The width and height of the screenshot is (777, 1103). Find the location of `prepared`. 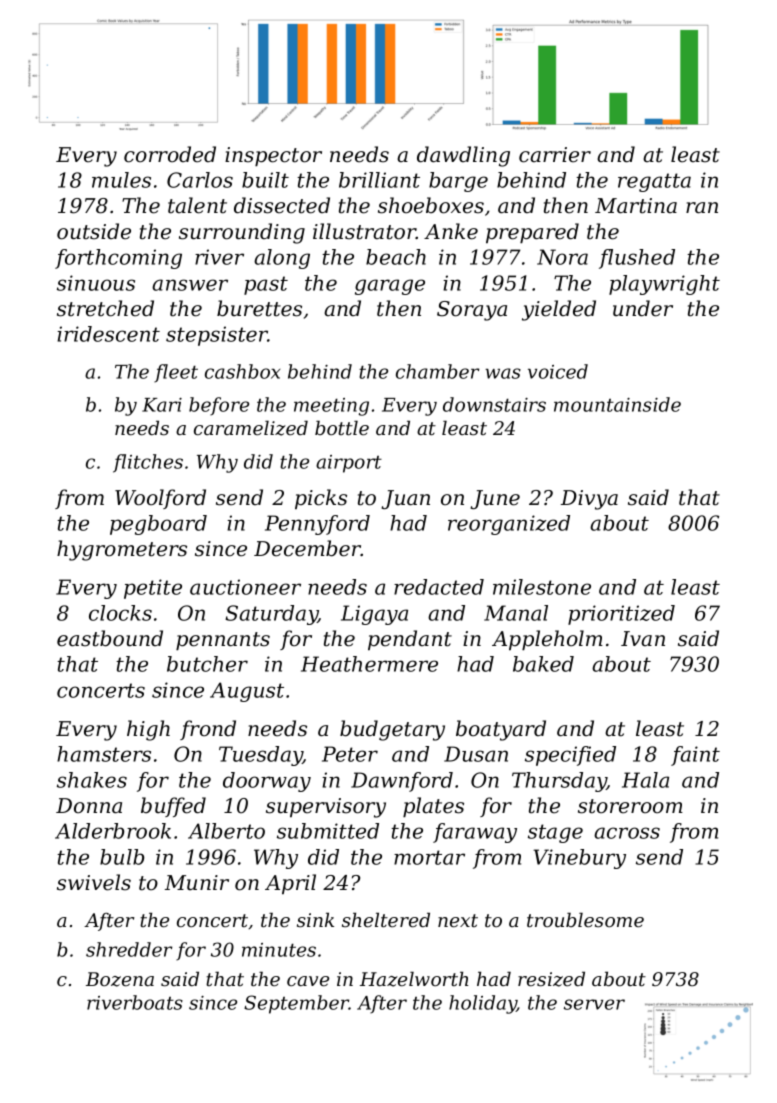

prepared is located at coordinates (532, 233).
